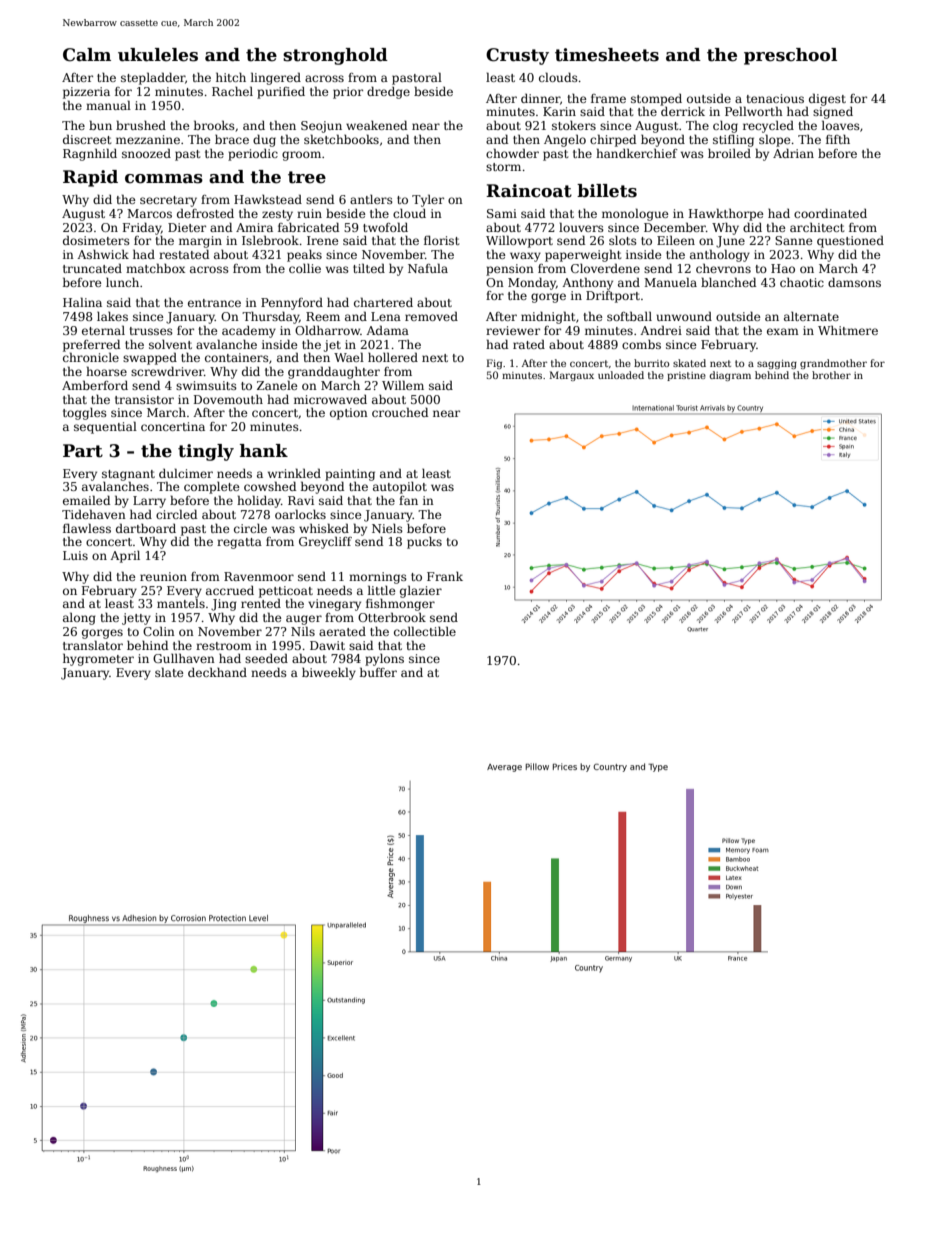 The height and width of the page is (1233, 952). What do you see at coordinates (730, 376) in the page?
I see `diagram` at bounding box center [730, 376].
